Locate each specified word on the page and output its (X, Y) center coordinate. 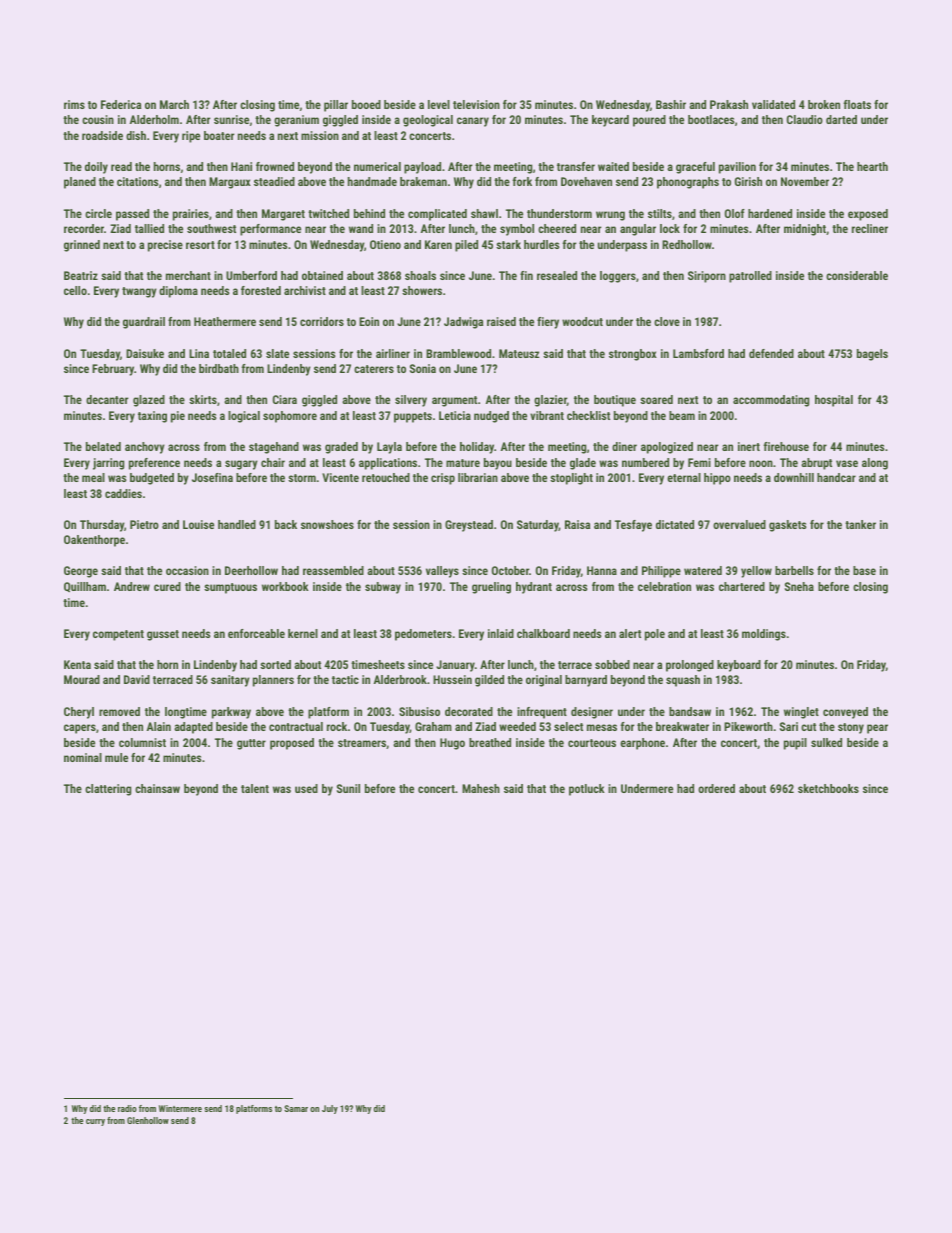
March (174, 104)
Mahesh (481, 788)
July (330, 1109)
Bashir (671, 104)
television (476, 104)
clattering (108, 790)
